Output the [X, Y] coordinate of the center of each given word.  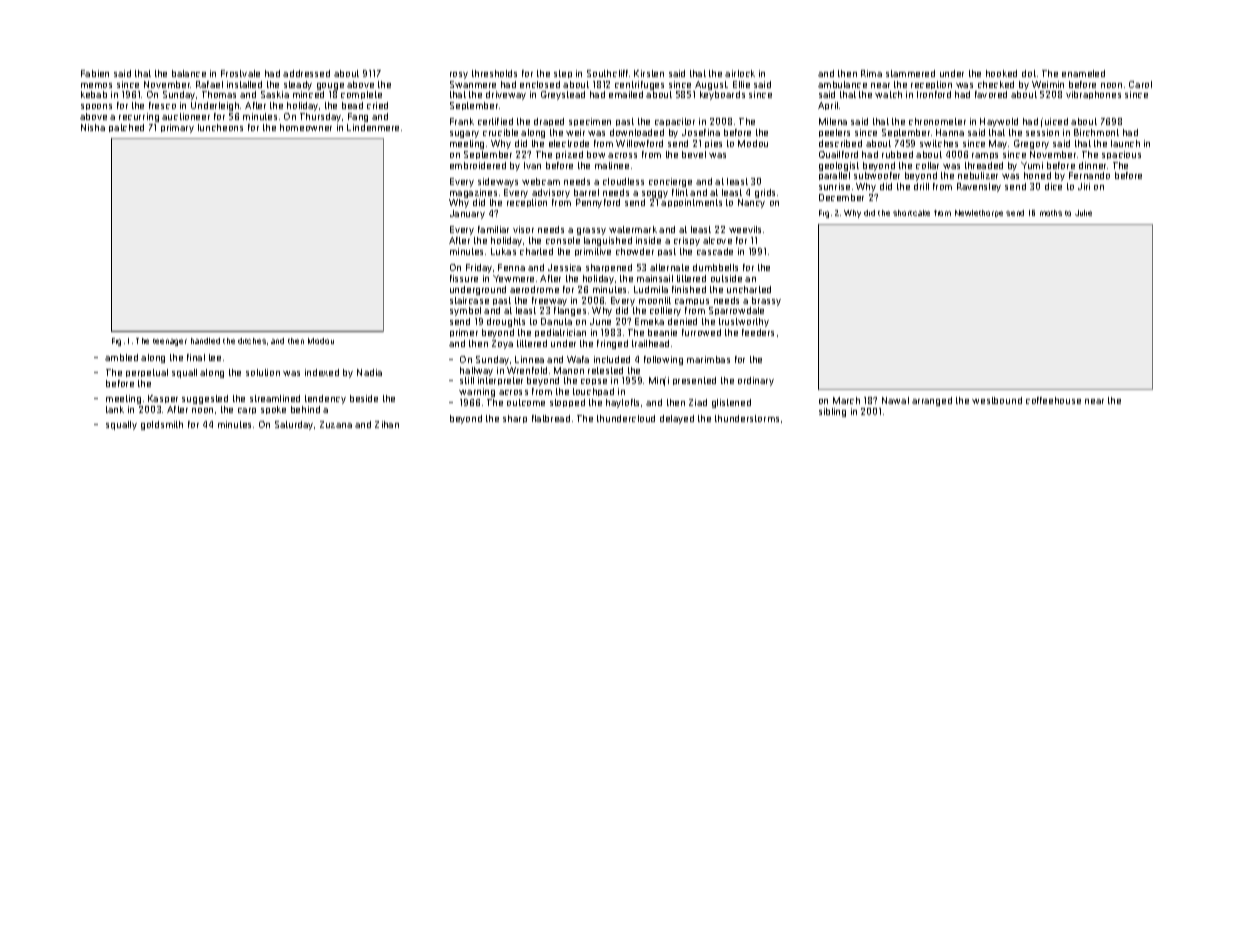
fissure [464, 278]
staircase [469, 300]
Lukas [503, 251]
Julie [1083, 213]
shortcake [911, 213]
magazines [473, 193]
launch [1125, 143]
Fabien [95, 73]
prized [569, 155]
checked [996, 84]
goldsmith [162, 425]
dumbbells [715, 267]
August [711, 85]
